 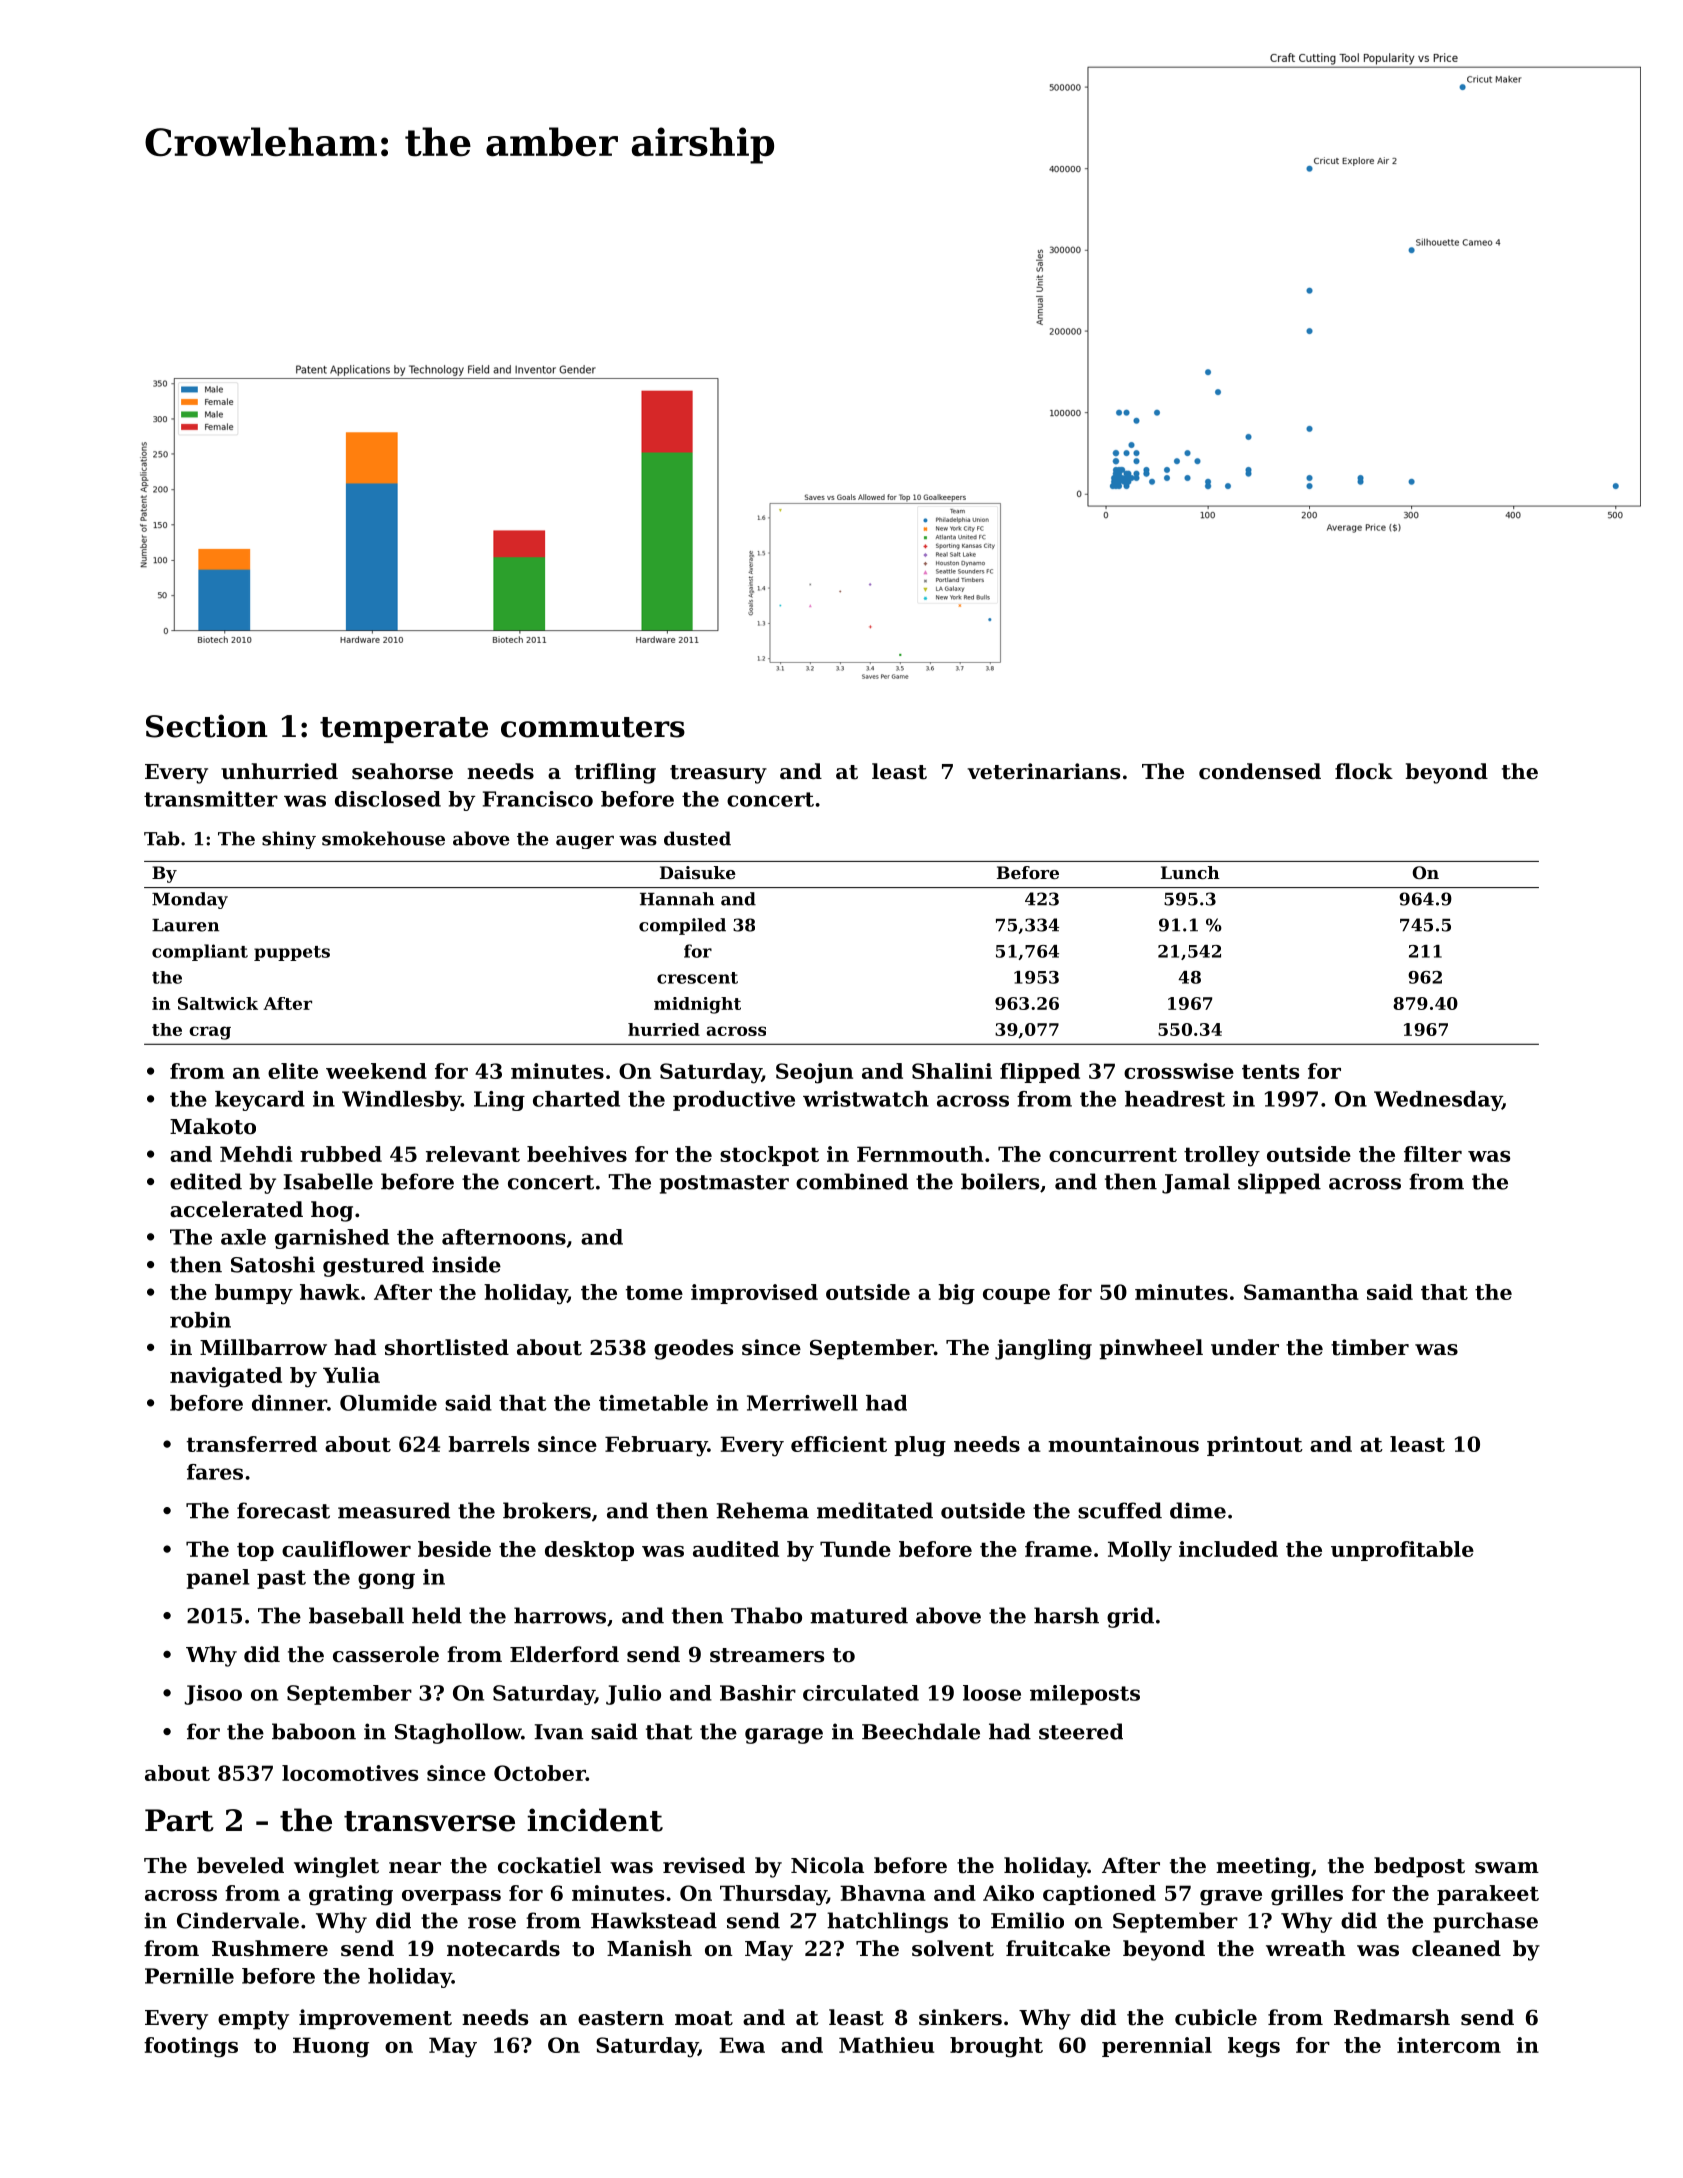 What do you see at coordinates (383, 838) in the image?
I see `smokehouse` at bounding box center [383, 838].
